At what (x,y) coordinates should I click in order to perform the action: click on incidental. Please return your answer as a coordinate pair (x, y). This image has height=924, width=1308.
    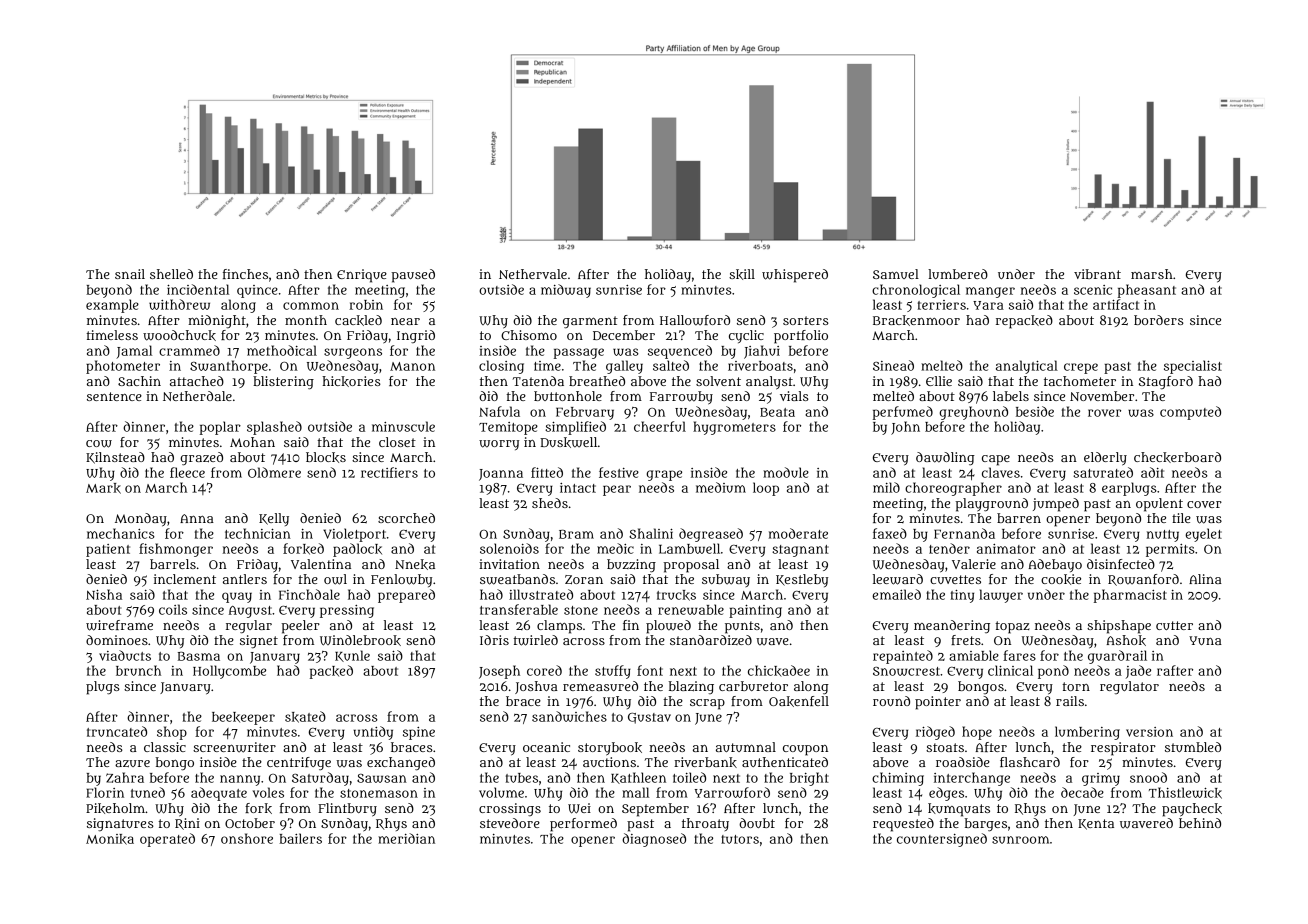
    Looking at the image, I should click on (198, 289).
